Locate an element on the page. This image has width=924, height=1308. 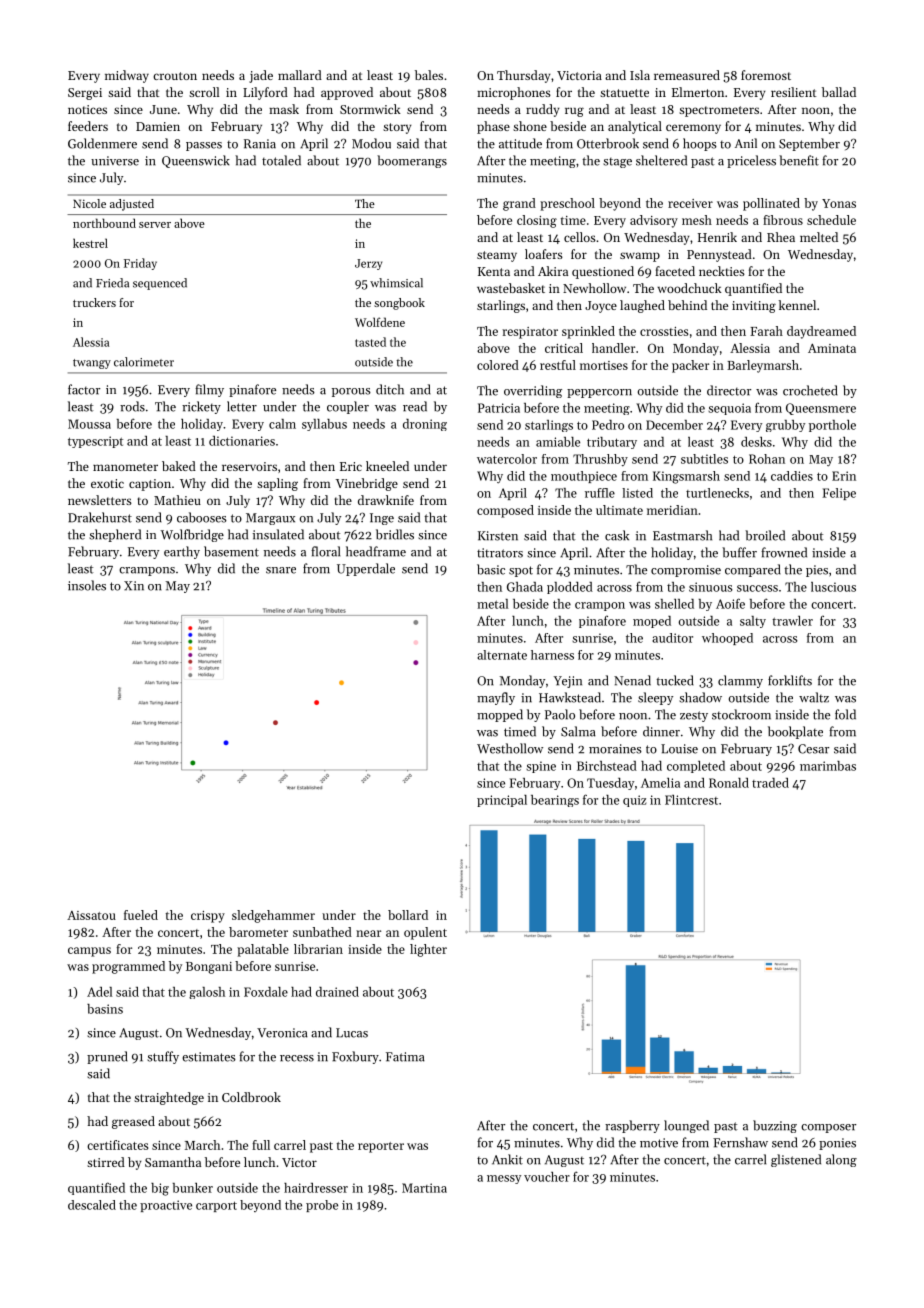
marimbas is located at coordinates (828, 766).
